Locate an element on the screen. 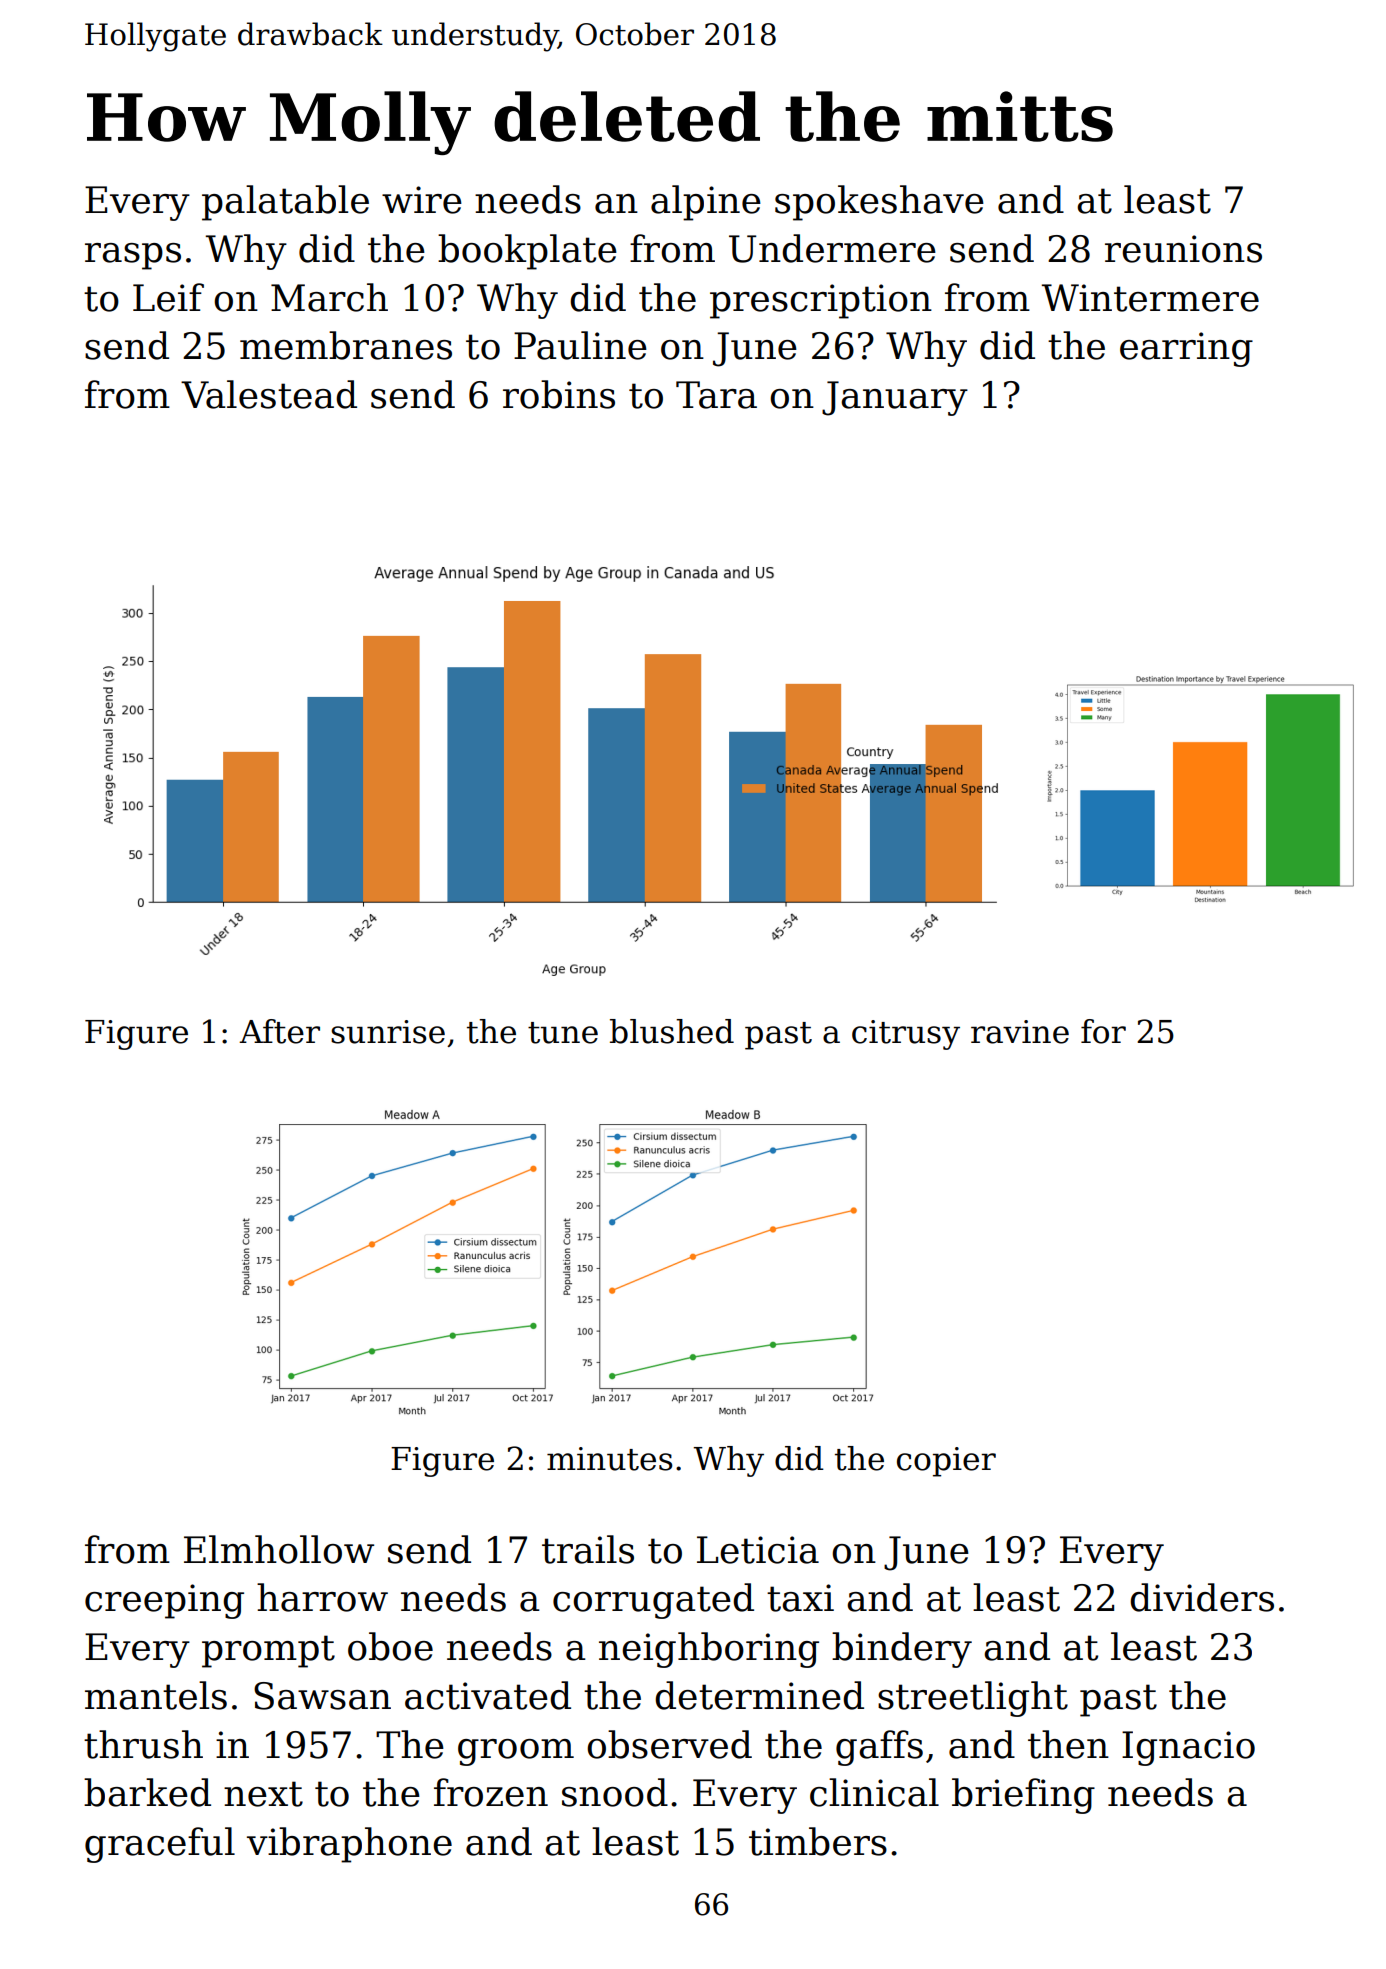 The image size is (1386, 1969). ravine is located at coordinates (1020, 1032).
